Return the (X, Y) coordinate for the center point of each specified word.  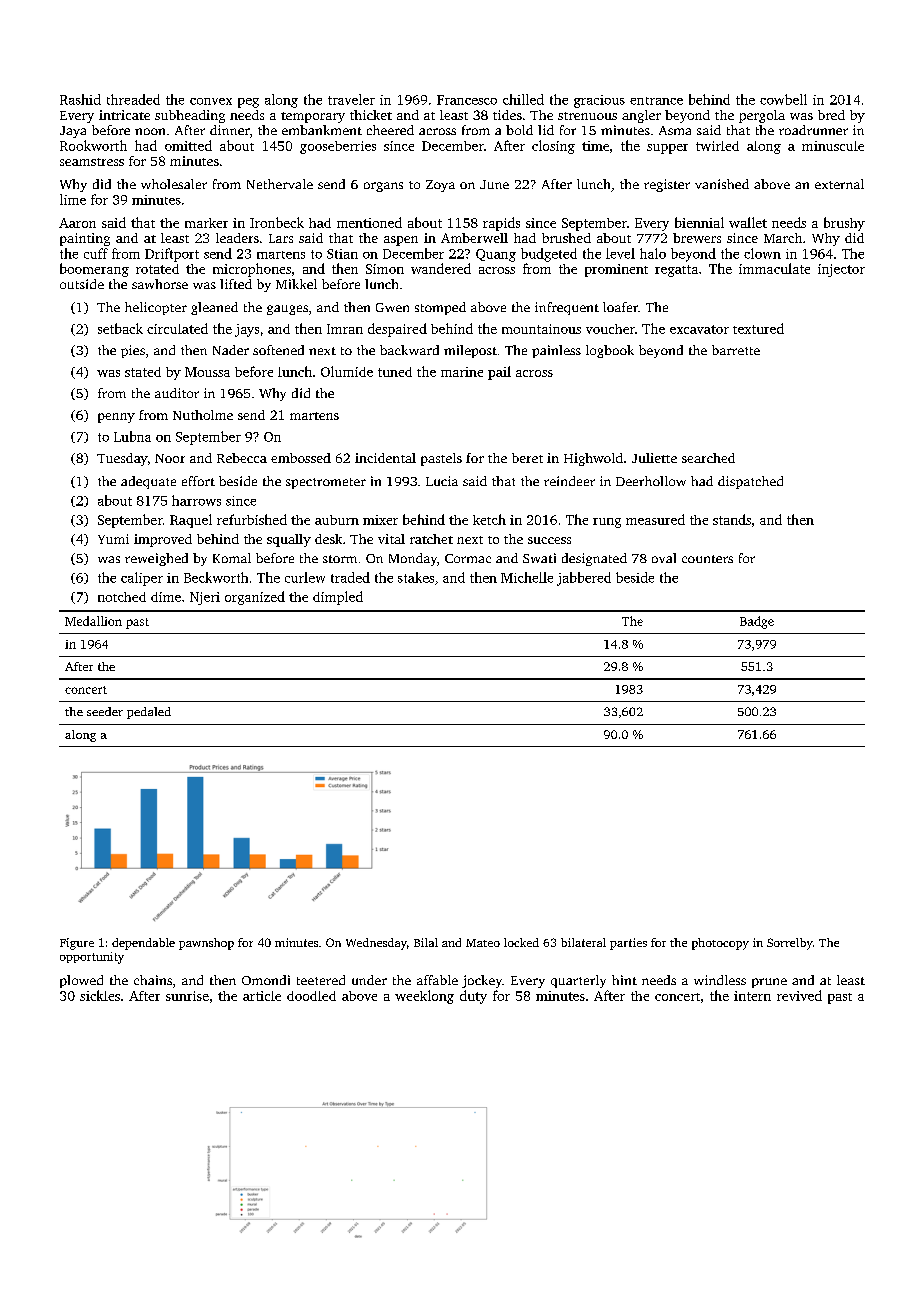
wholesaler (174, 184)
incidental (385, 458)
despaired (397, 330)
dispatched (750, 482)
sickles (100, 995)
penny (116, 418)
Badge (757, 622)
